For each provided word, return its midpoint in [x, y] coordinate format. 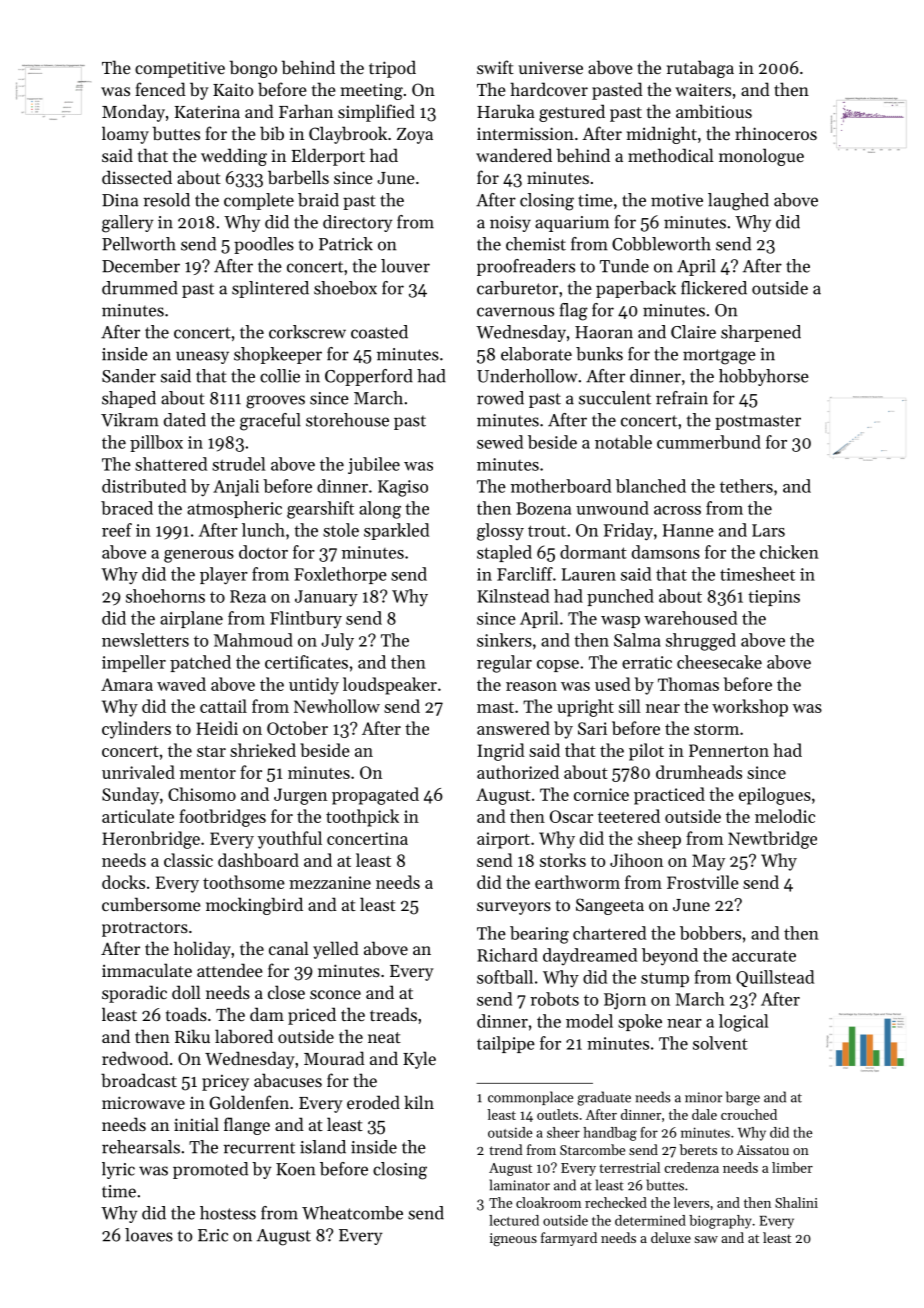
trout [547, 531]
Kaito [233, 89]
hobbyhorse [764, 377]
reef [117, 530]
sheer [563, 1132]
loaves [149, 1235]
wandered [514, 155]
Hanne [688, 530]
